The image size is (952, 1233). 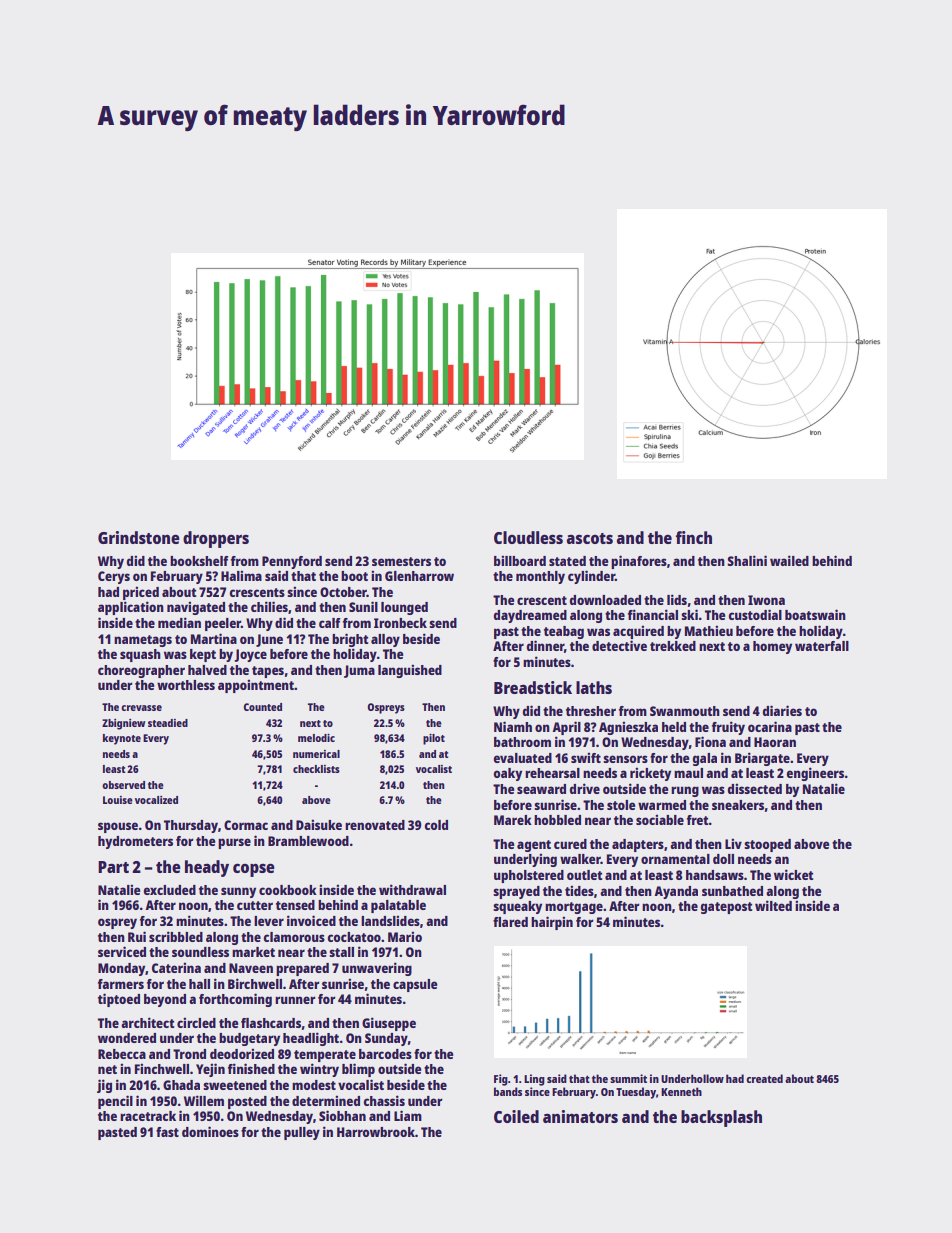 What do you see at coordinates (552, 923) in the screenshot?
I see `hairpin` at bounding box center [552, 923].
